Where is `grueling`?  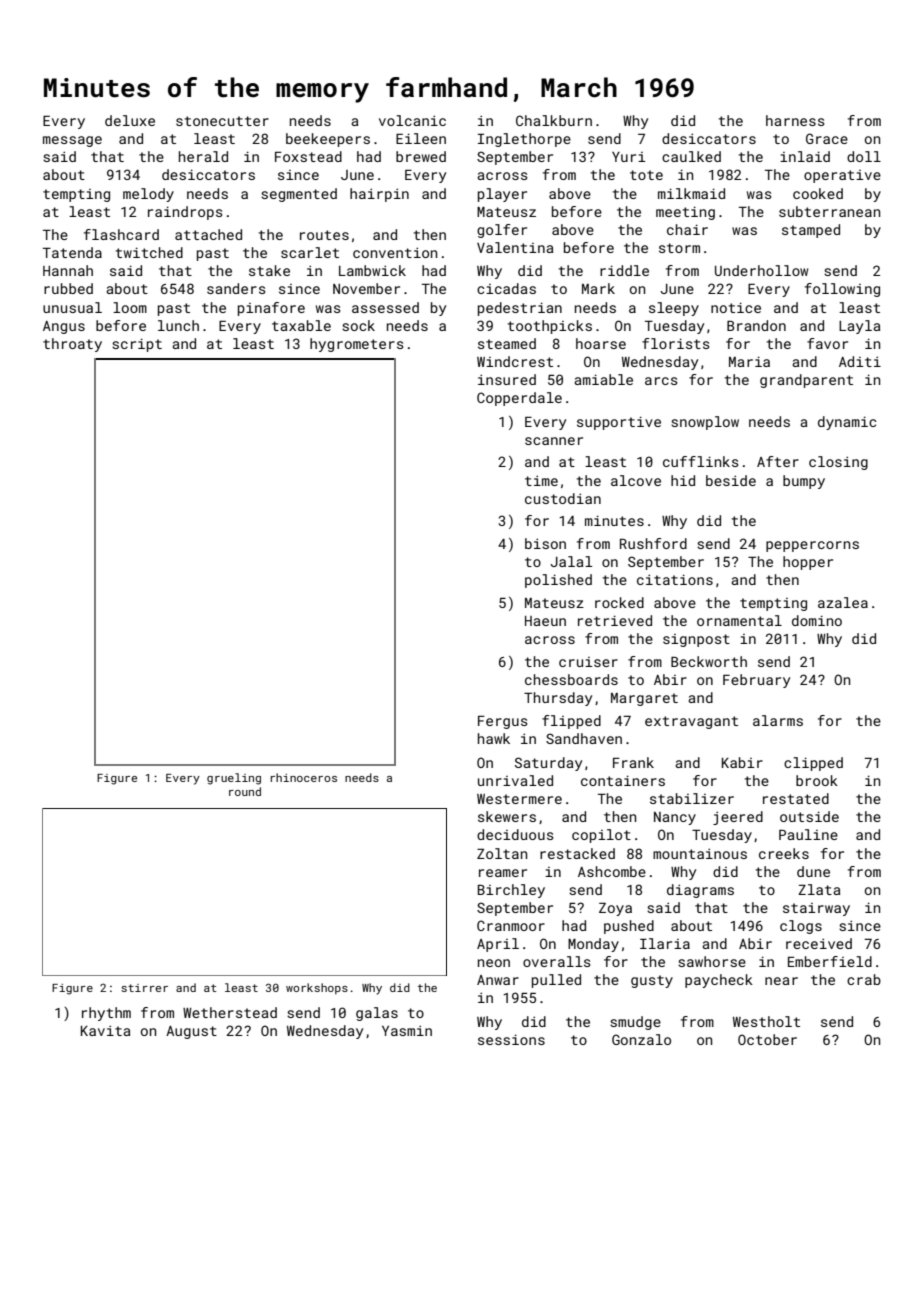 grueling is located at coordinates (234, 779).
